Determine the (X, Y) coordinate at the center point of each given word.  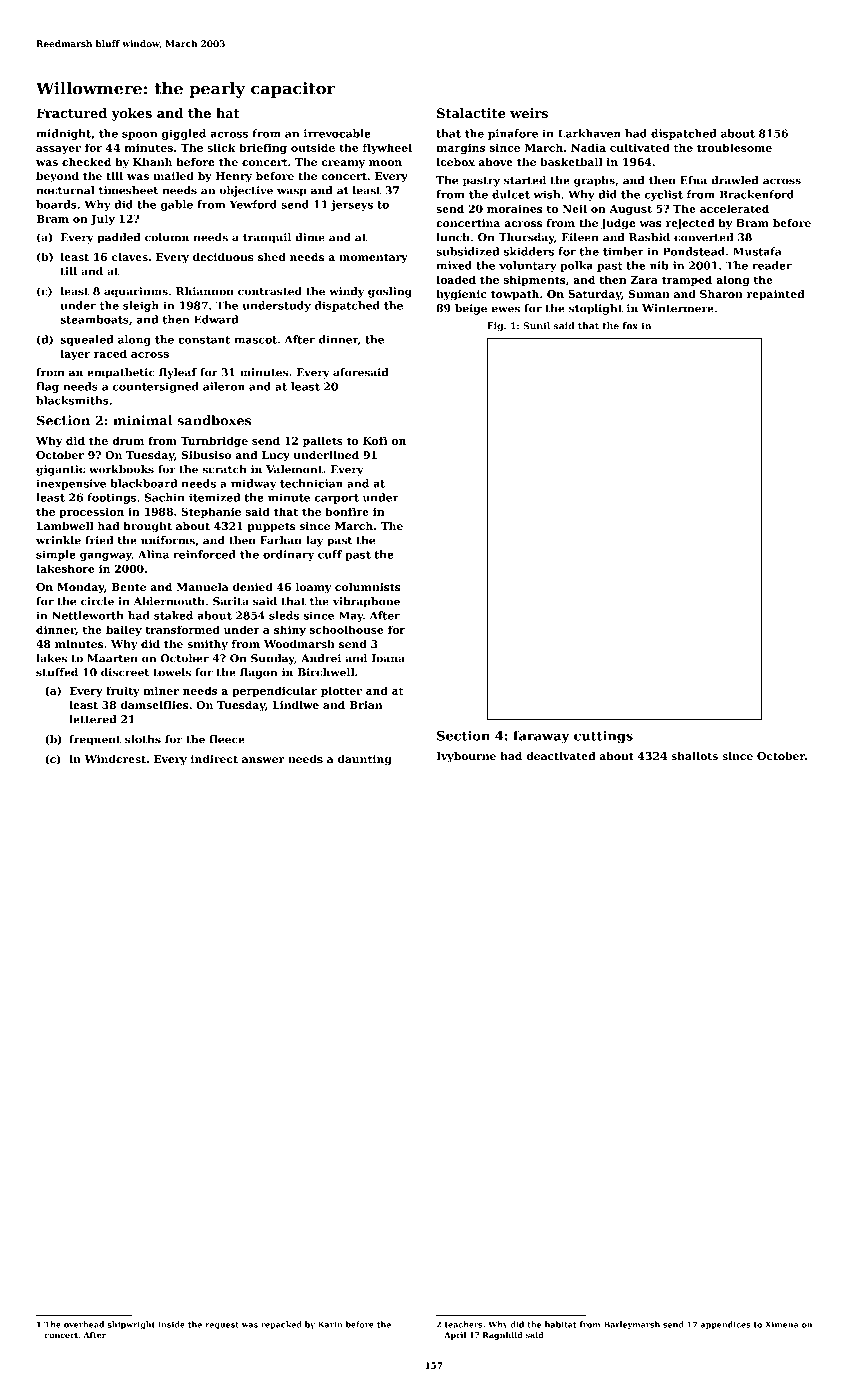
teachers (464, 1324)
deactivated (560, 756)
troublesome (734, 147)
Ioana (388, 658)
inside (171, 1324)
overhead (84, 1324)
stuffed (57, 672)
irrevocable (337, 133)
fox (630, 326)
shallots (694, 756)
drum (128, 440)
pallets (323, 441)
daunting (365, 760)
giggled (184, 134)
